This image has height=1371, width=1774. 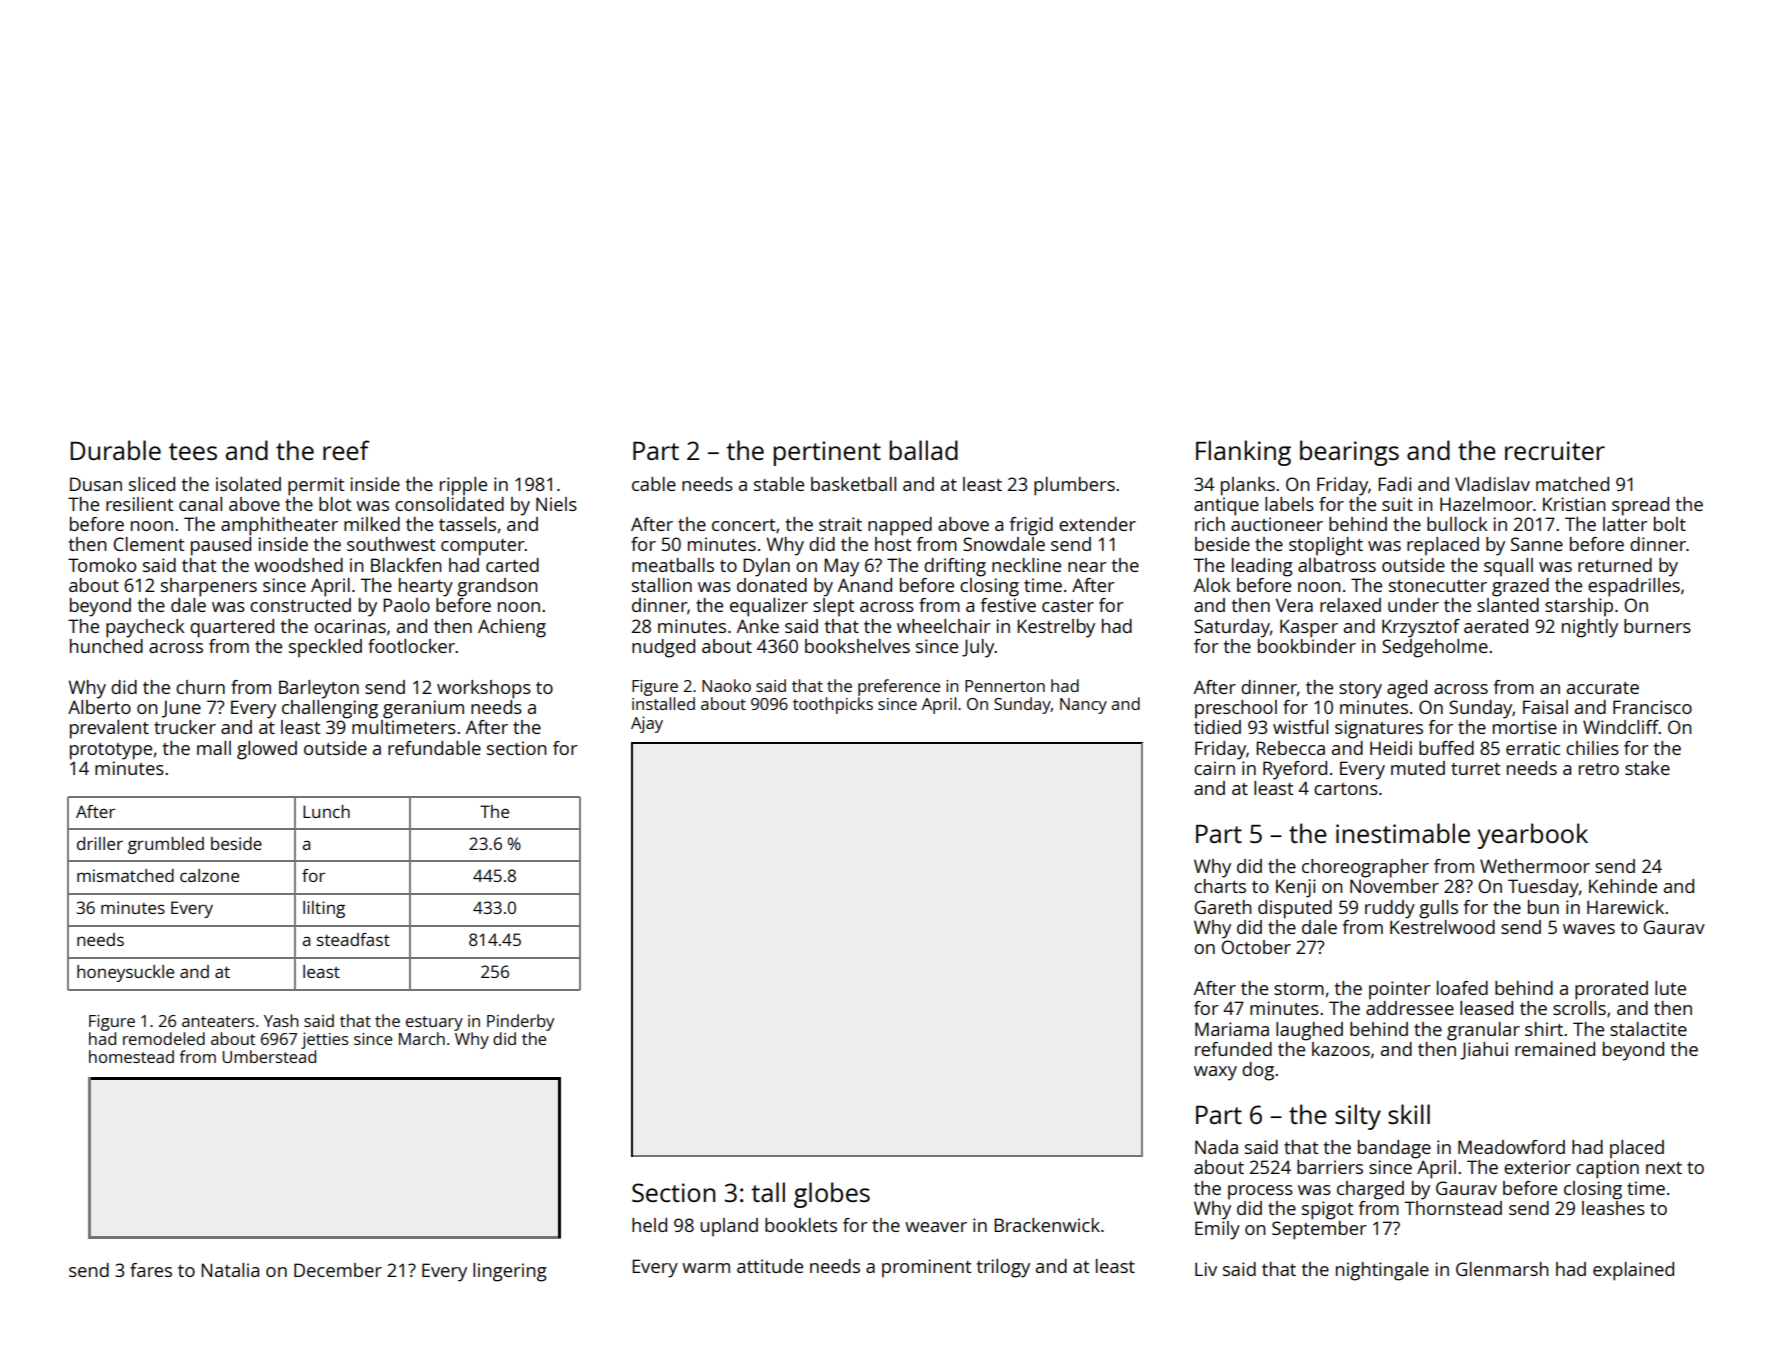 What do you see at coordinates (1232, 1029) in the image?
I see `Mariama` at bounding box center [1232, 1029].
